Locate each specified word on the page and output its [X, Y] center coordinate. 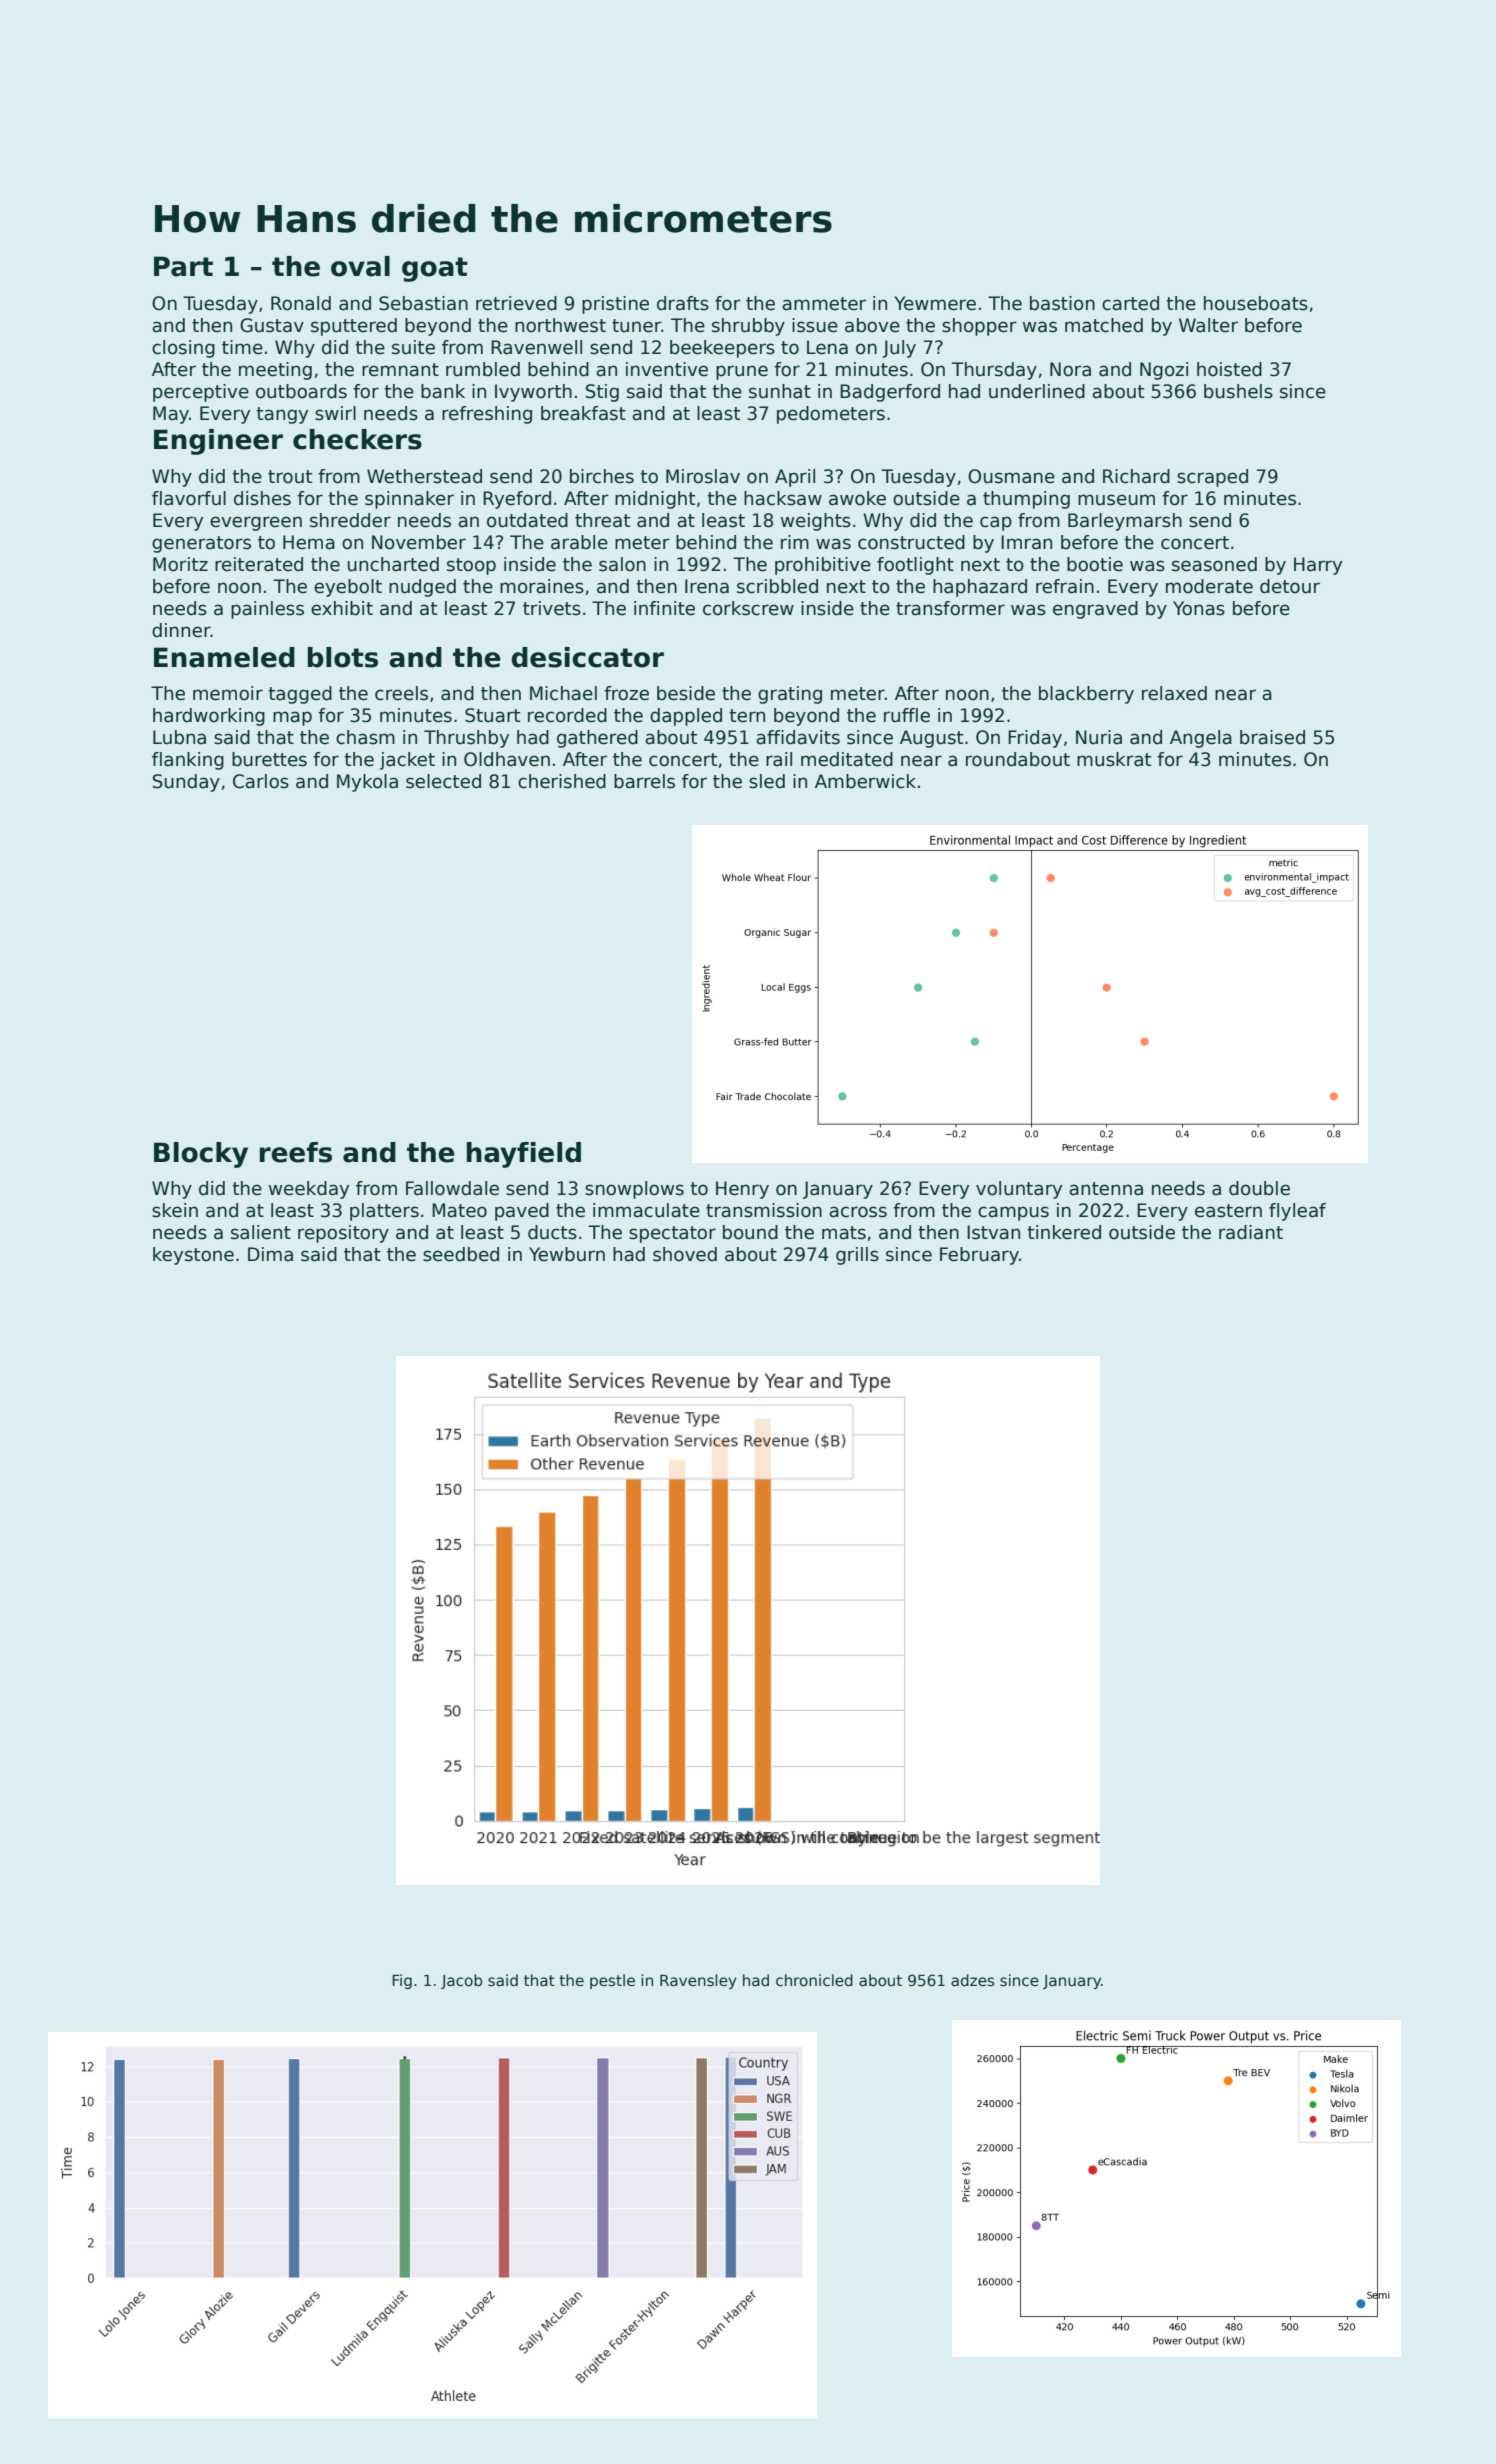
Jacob [461, 1981]
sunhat [780, 391]
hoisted [1229, 369]
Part [183, 266]
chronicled [814, 1980]
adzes [972, 1980]
